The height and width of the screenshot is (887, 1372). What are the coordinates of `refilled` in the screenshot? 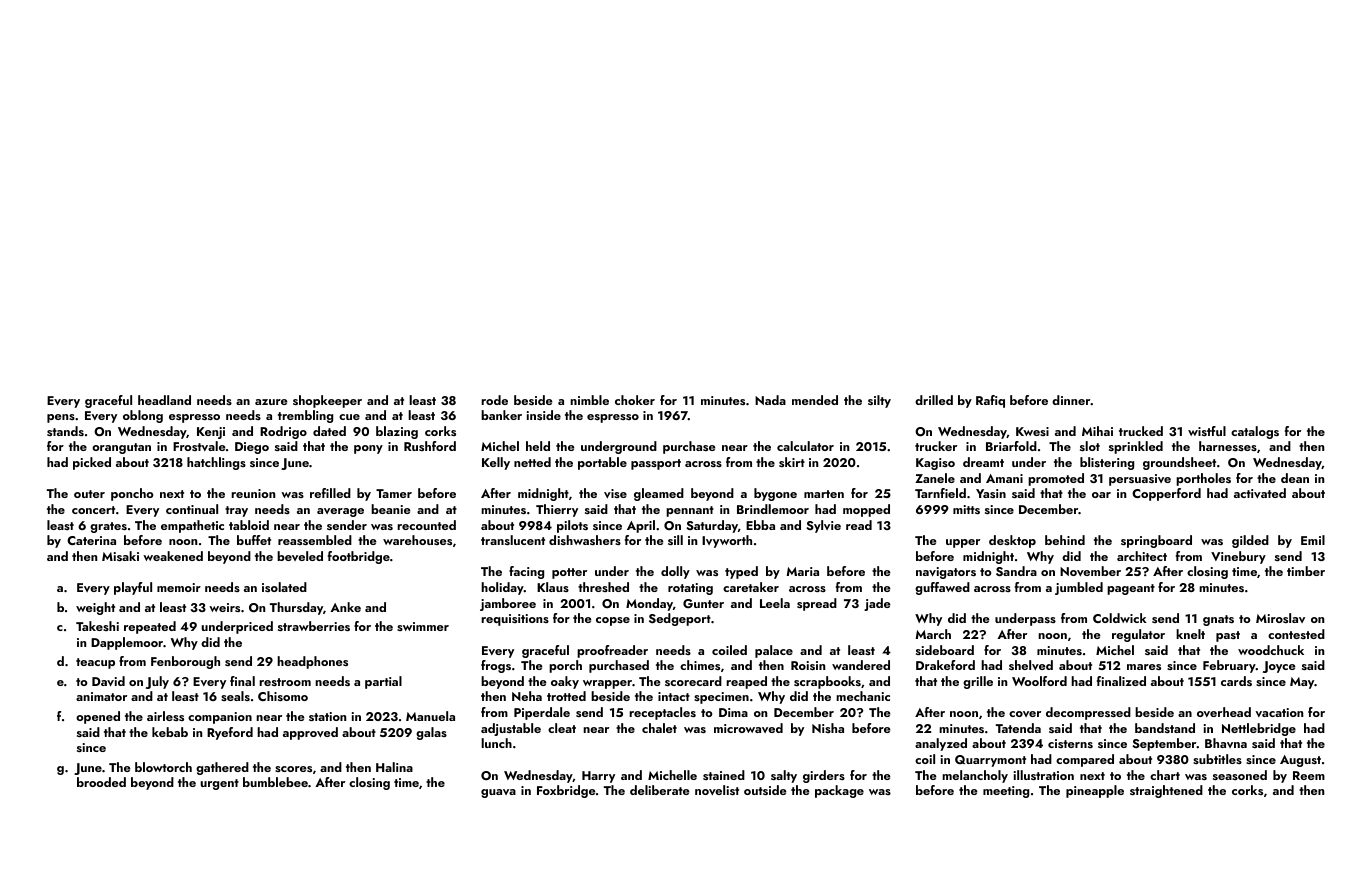 It's located at (330, 493).
